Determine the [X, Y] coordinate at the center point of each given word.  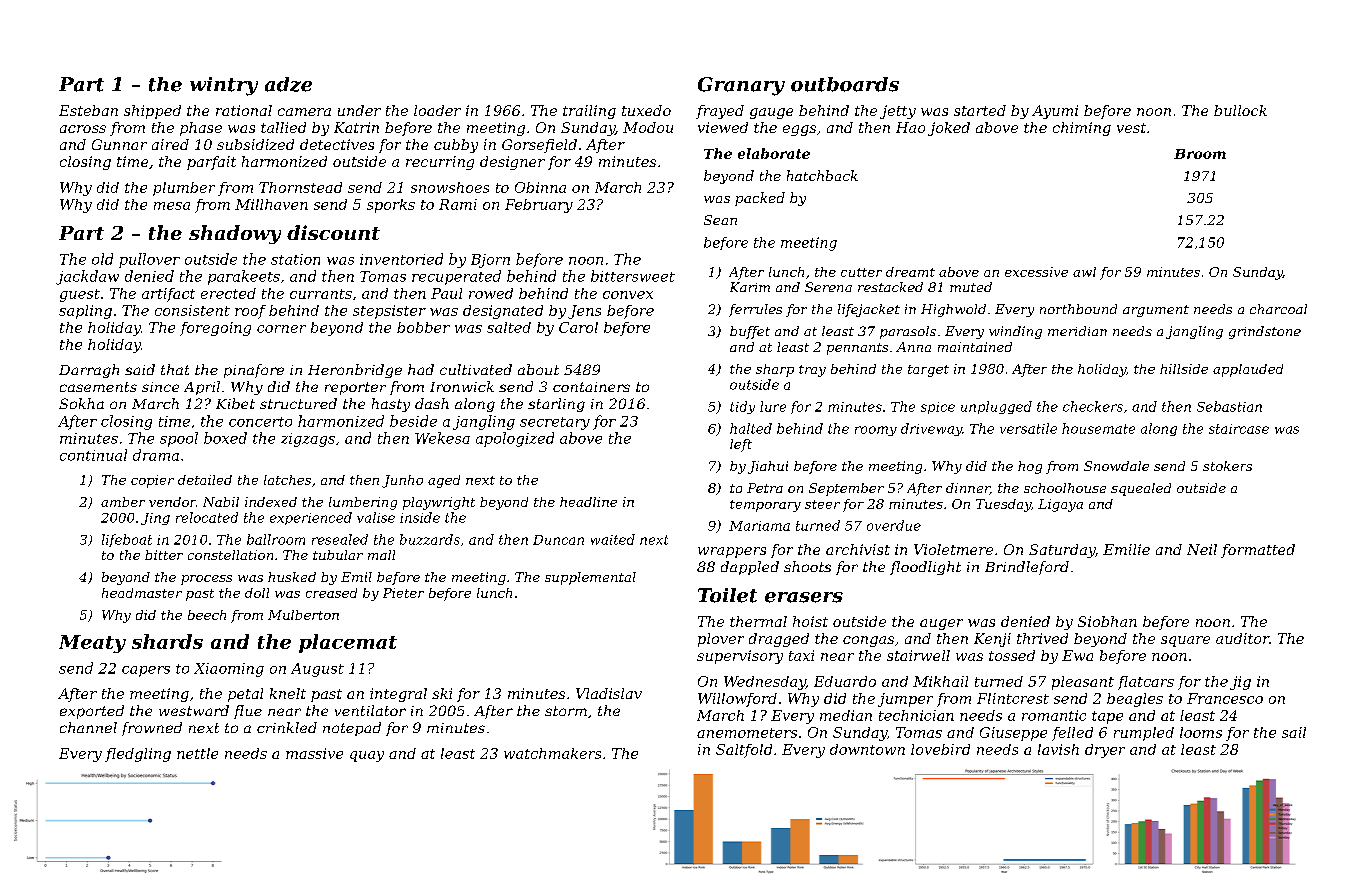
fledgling [138, 755]
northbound [1078, 309]
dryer [1105, 751]
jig [1240, 683]
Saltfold [744, 751]
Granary [741, 86]
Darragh [89, 371]
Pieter [403, 593]
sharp [775, 370]
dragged [779, 640]
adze [288, 84]
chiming [1082, 129]
